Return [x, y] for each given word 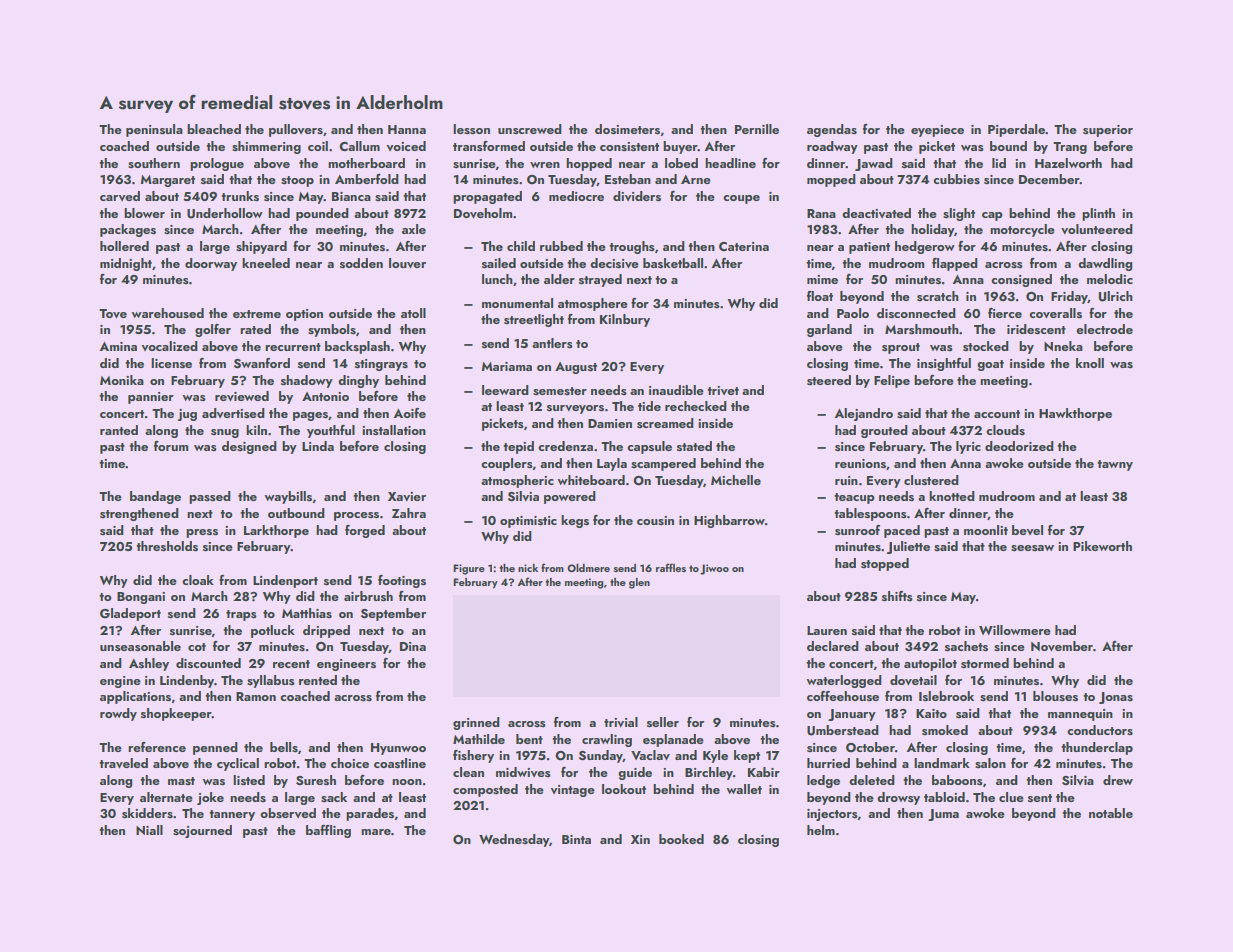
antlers [552, 343]
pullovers [296, 130]
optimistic [528, 522]
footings [402, 581]
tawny [1115, 465]
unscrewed [530, 129]
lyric [968, 447]
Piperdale [1016, 130]
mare [376, 832]
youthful [331, 431]
